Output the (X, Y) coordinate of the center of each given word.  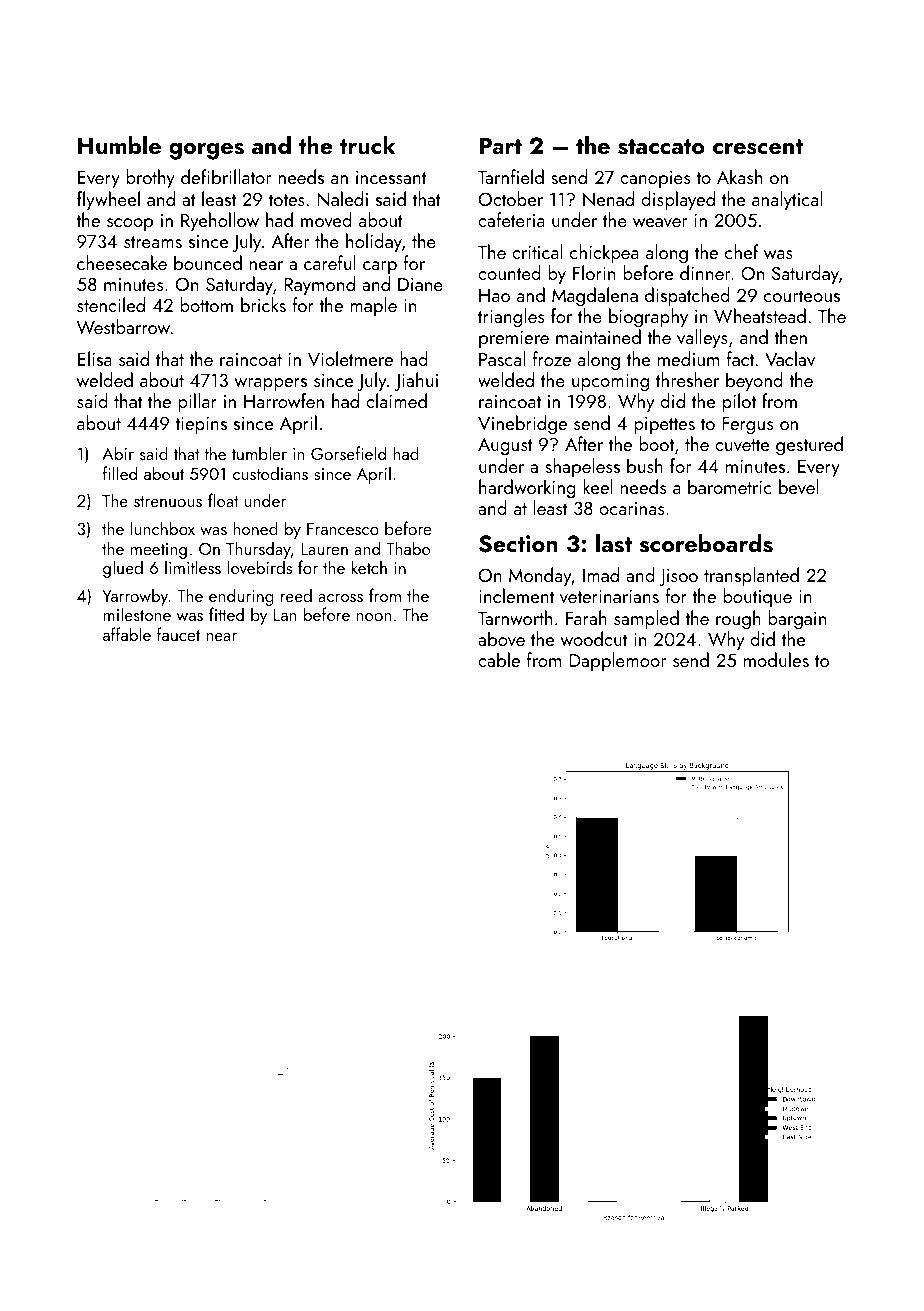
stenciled (111, 304)
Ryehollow (220, 221)
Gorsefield (348, 453)
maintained (598, 336)
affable (127, 634)
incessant (391, 177)
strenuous (168, 501)
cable (499, 659)
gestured (809, 446)
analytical (787, 200)
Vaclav (790, 358)
